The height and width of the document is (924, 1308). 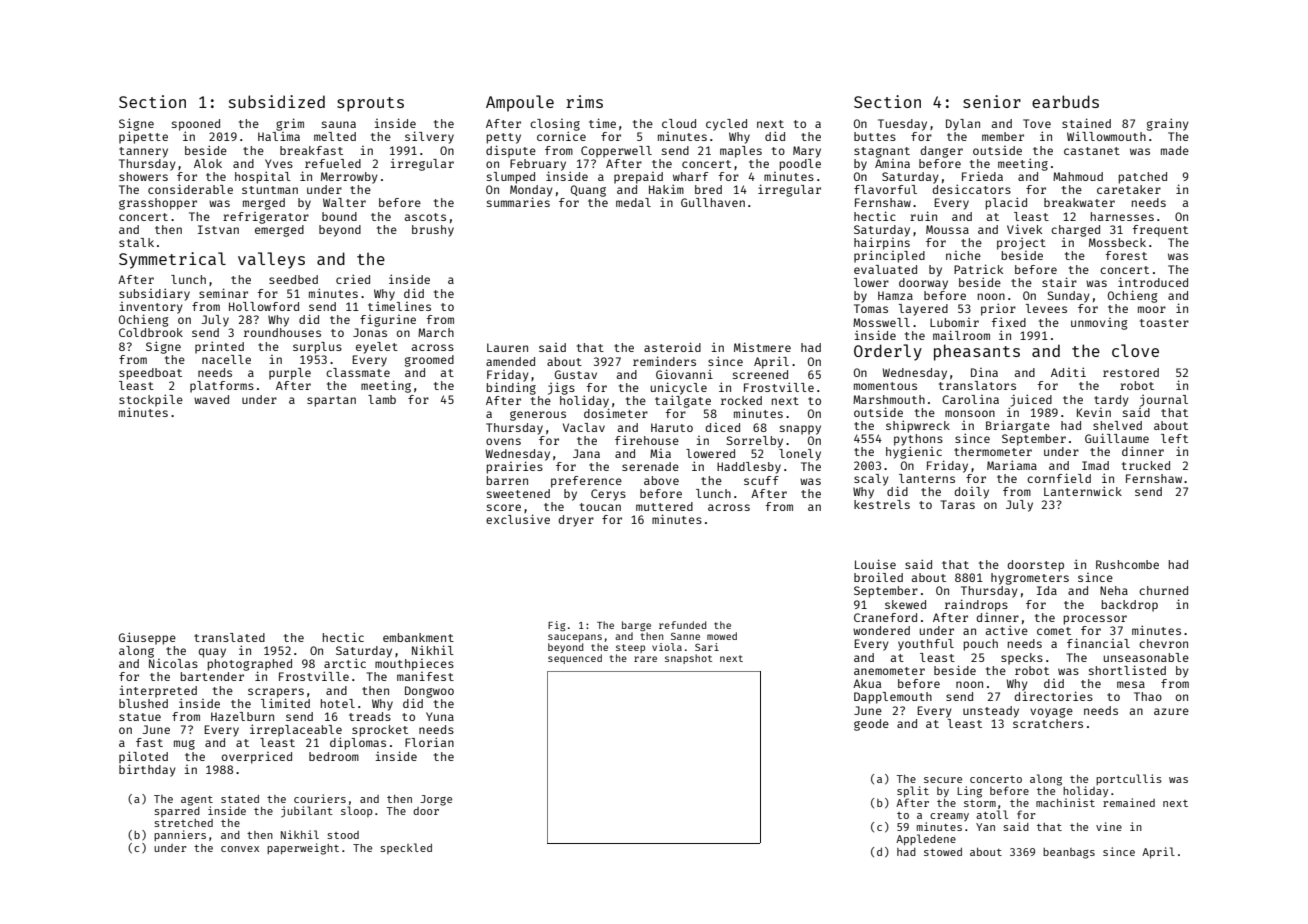 What do you see at coordinates (584, 101) in the document?
I see `rims` at bounding box center [584, 101].
